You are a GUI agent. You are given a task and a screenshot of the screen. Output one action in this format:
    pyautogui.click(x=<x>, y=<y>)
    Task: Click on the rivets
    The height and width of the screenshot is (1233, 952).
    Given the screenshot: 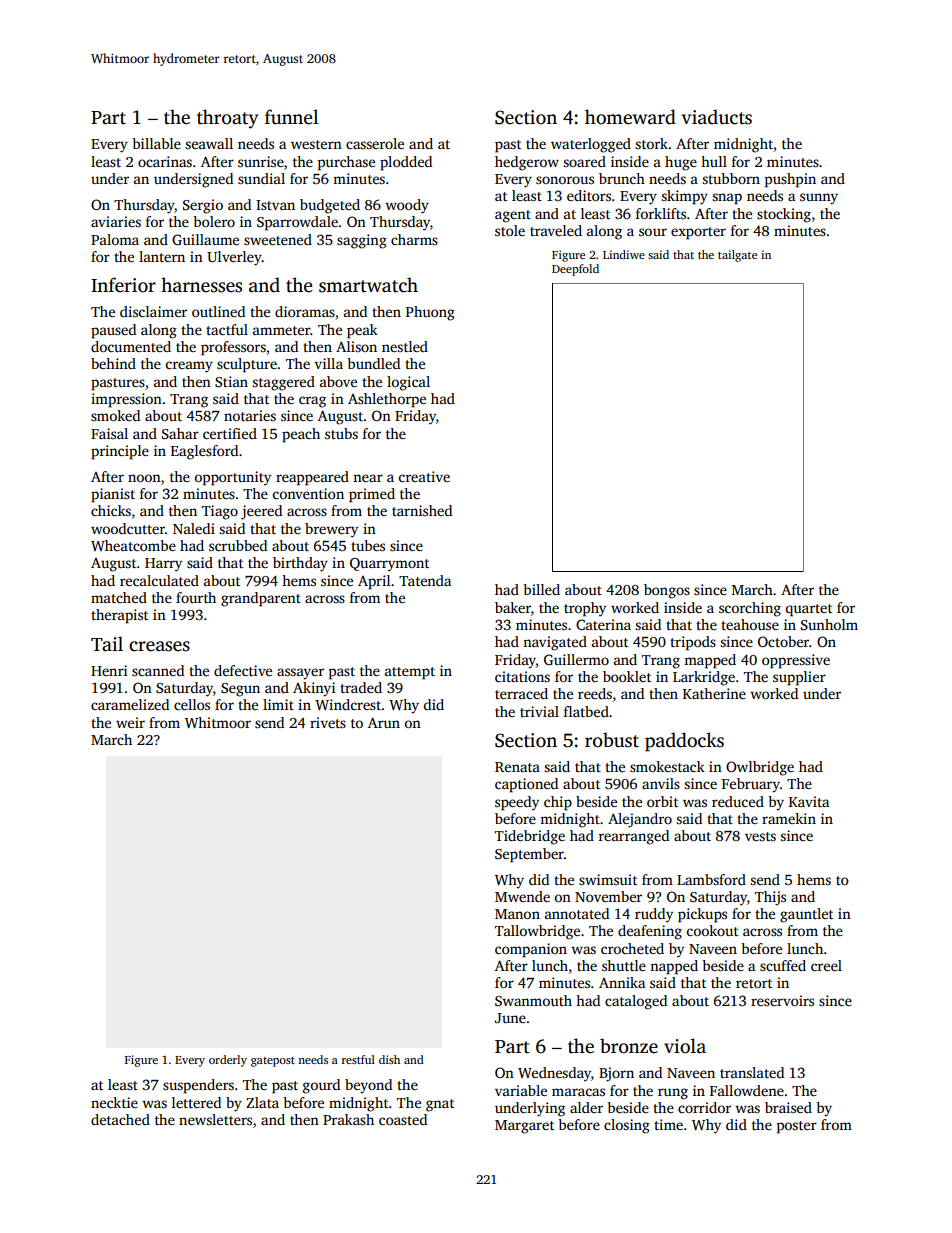 What is the action you would take?
    pyautogui.click(x=328, y=722)
